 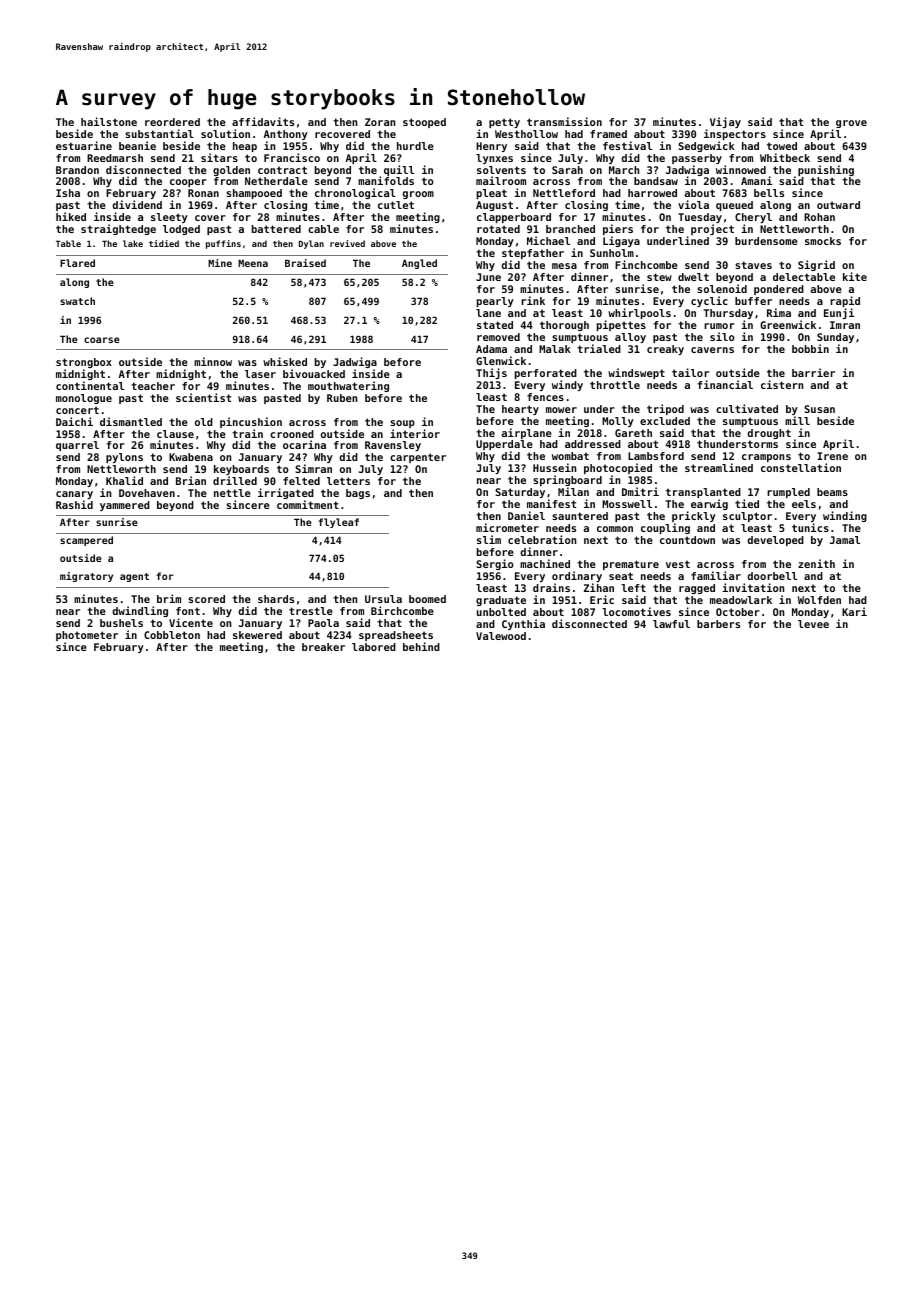 I want to click on Sunday, so click(x=835, y=338).
